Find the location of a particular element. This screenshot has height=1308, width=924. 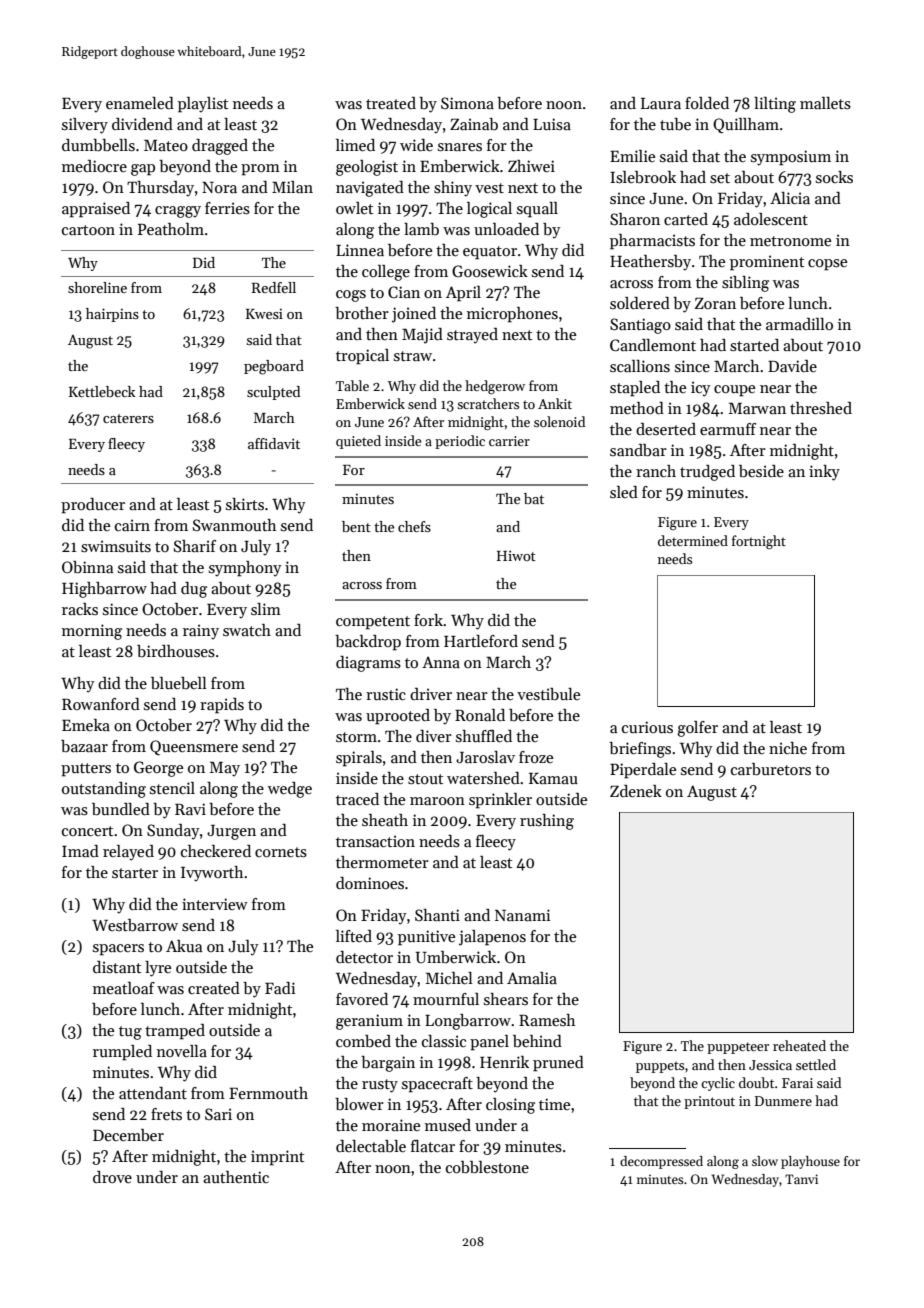

reheated is located at coordinates (799, 1045).
